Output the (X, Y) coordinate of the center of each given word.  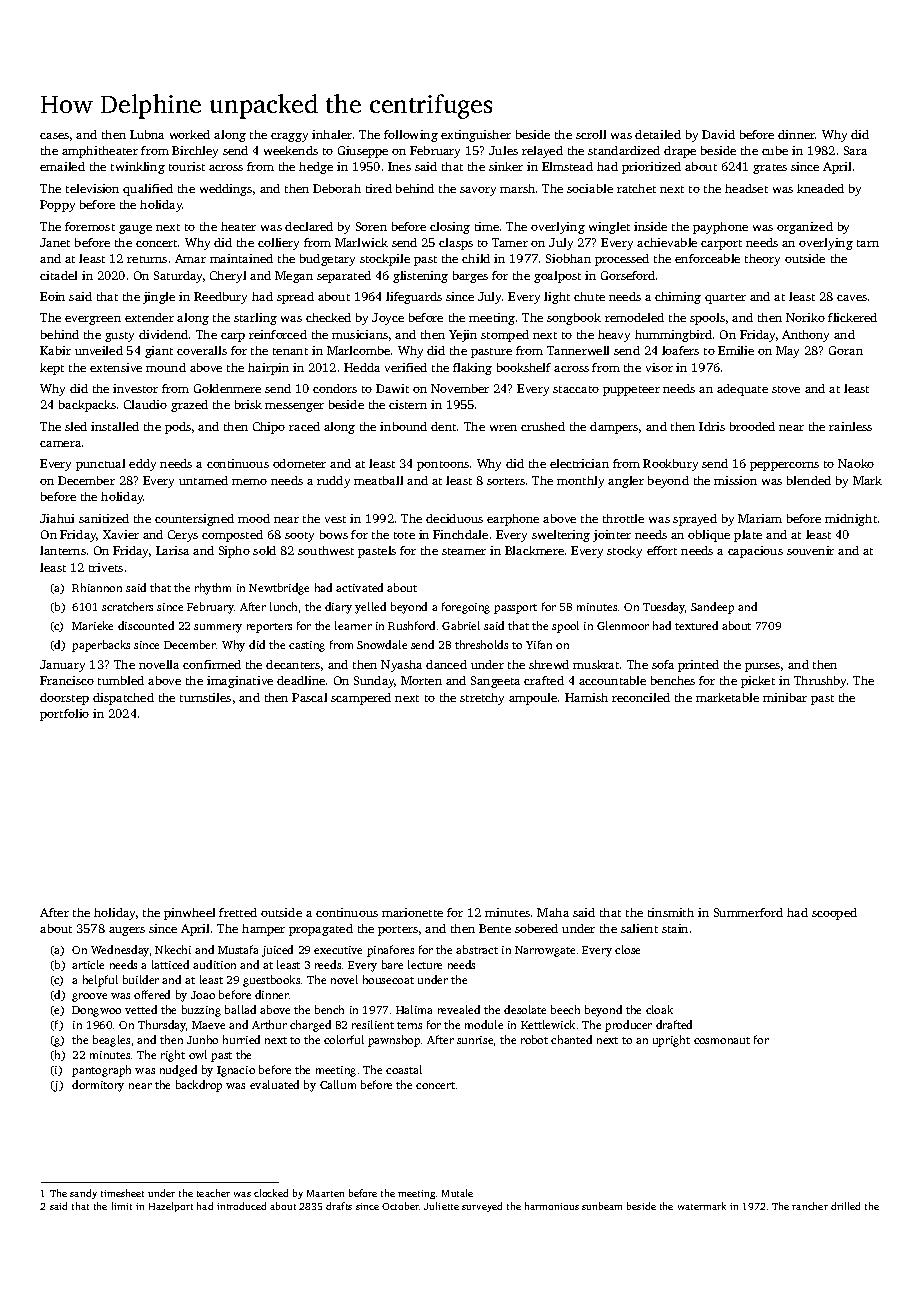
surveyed (482, 1207)
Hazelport (171, 1207)
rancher (810, 1206)
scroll (591, 134)
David (718, 134)
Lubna (147, 134)
